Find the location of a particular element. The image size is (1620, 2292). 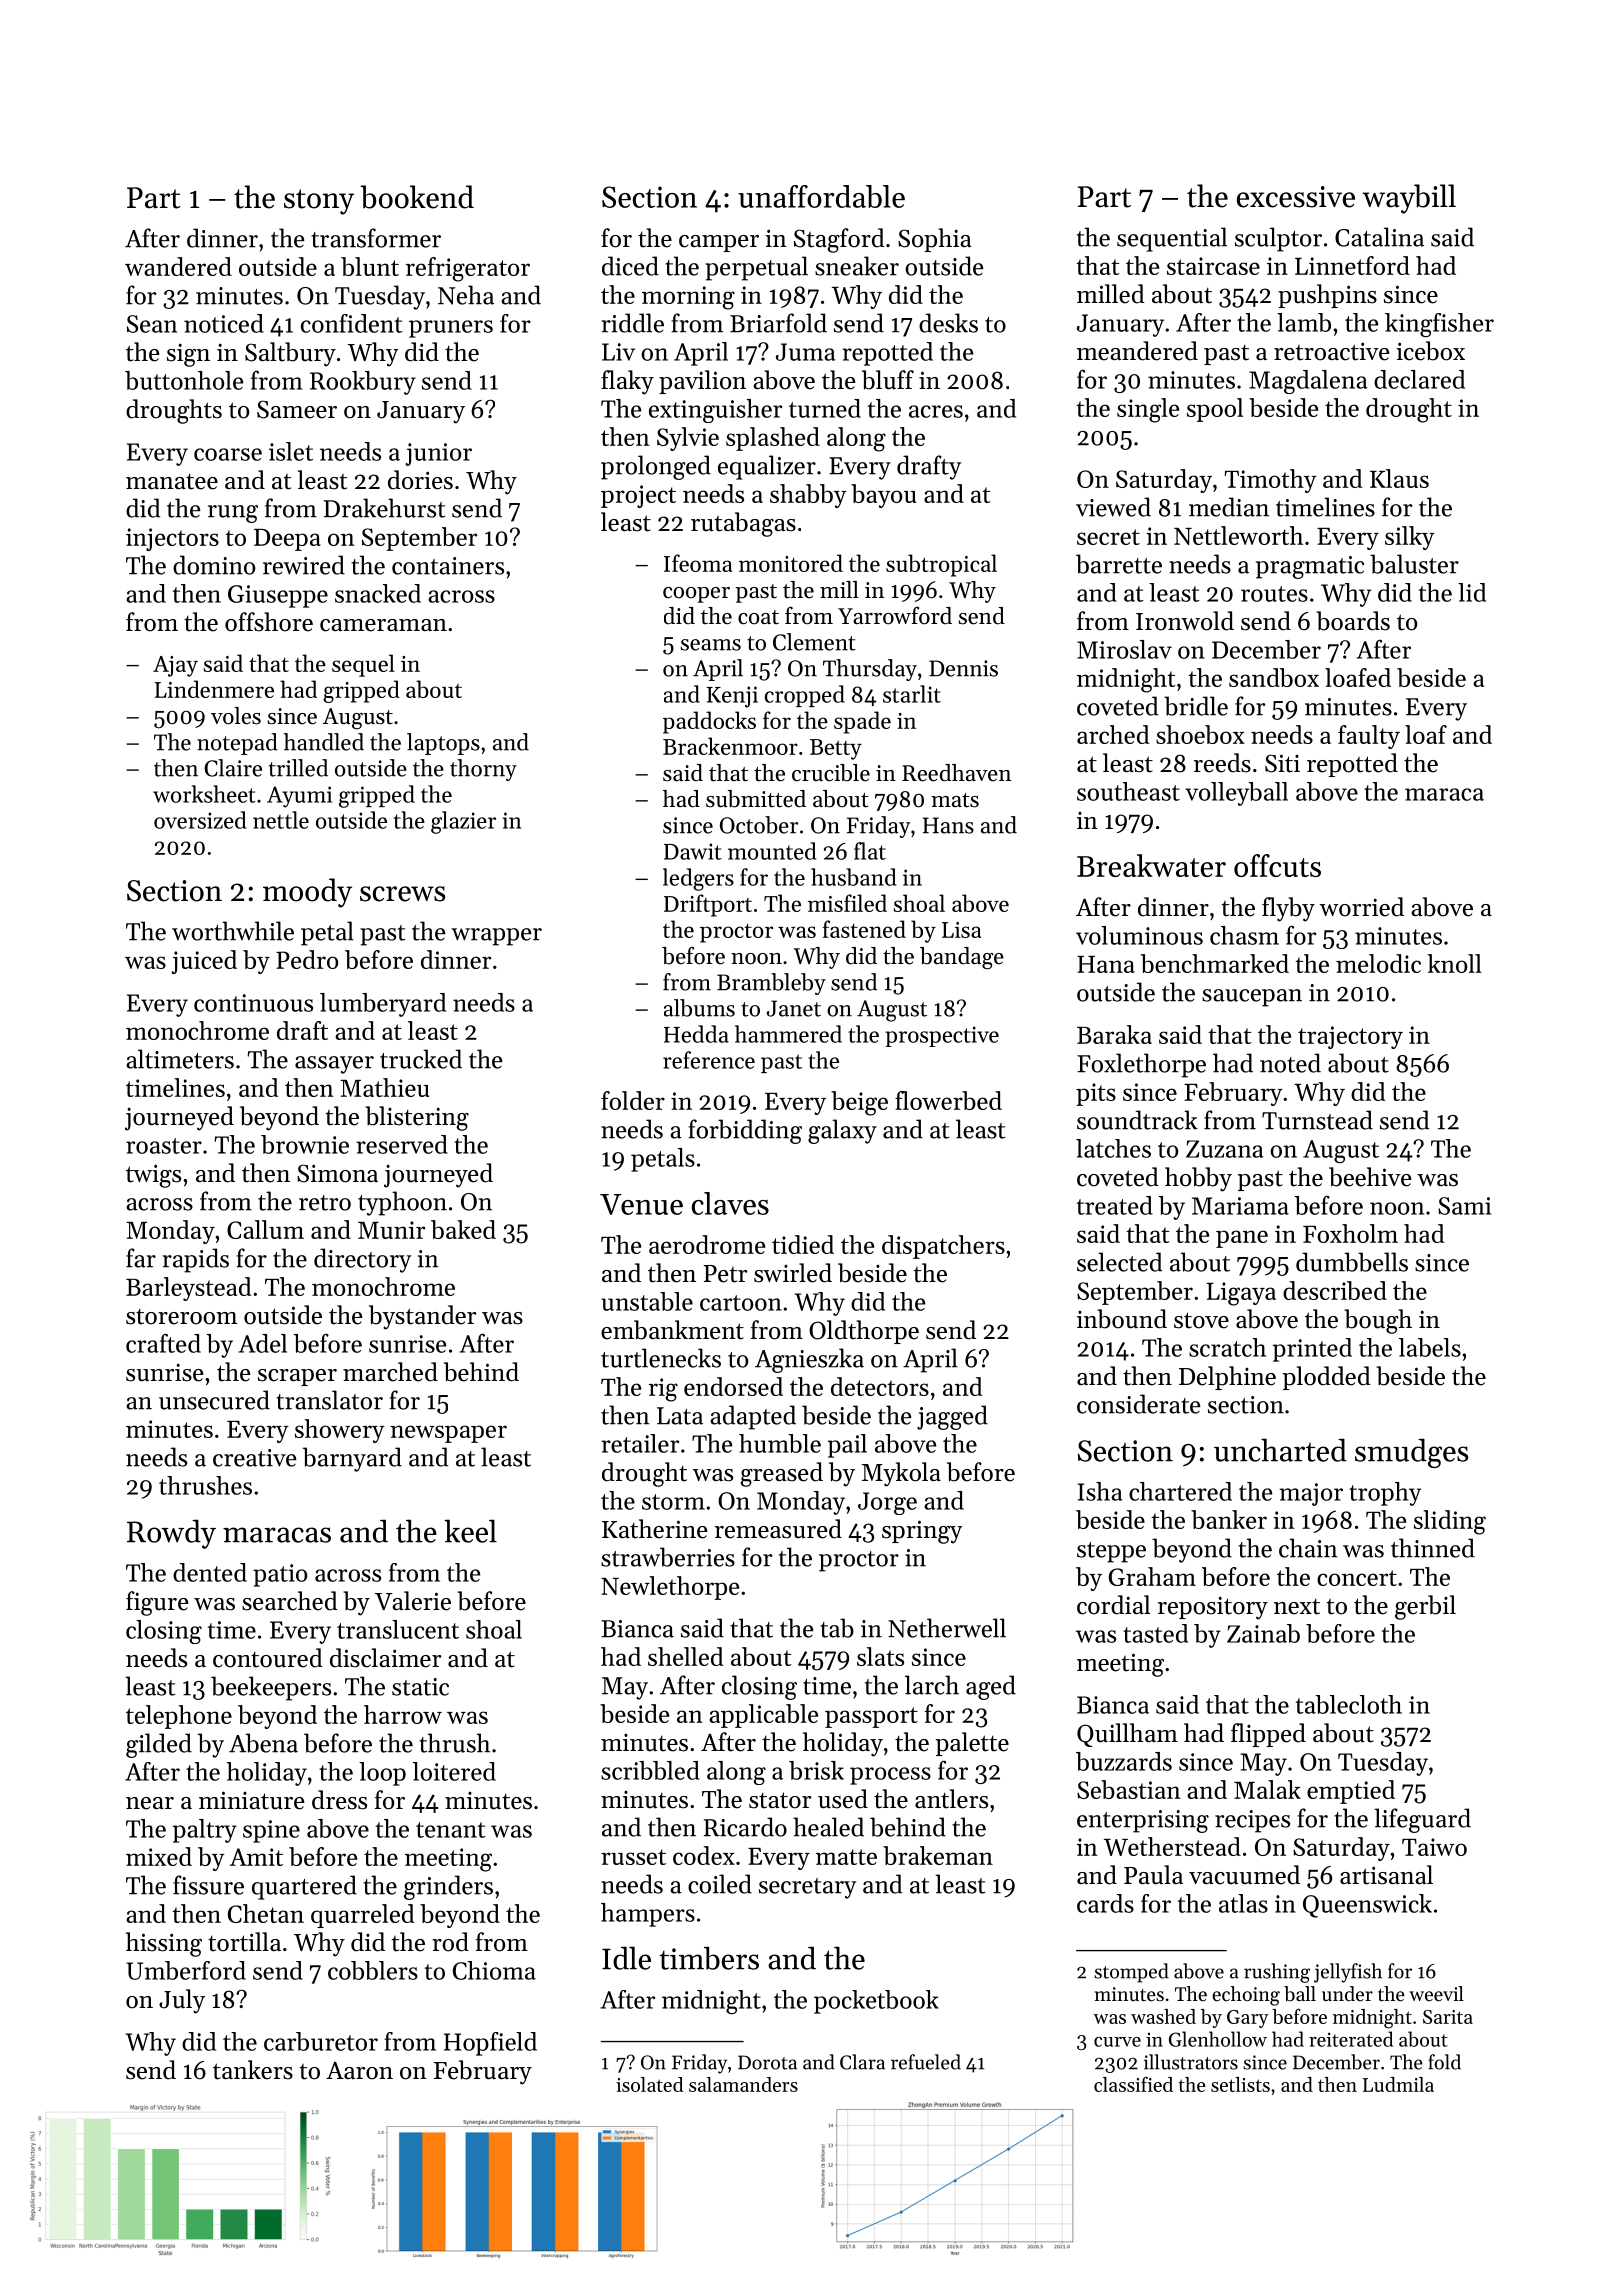

Umberford is located at coordinates (186, 1970).
